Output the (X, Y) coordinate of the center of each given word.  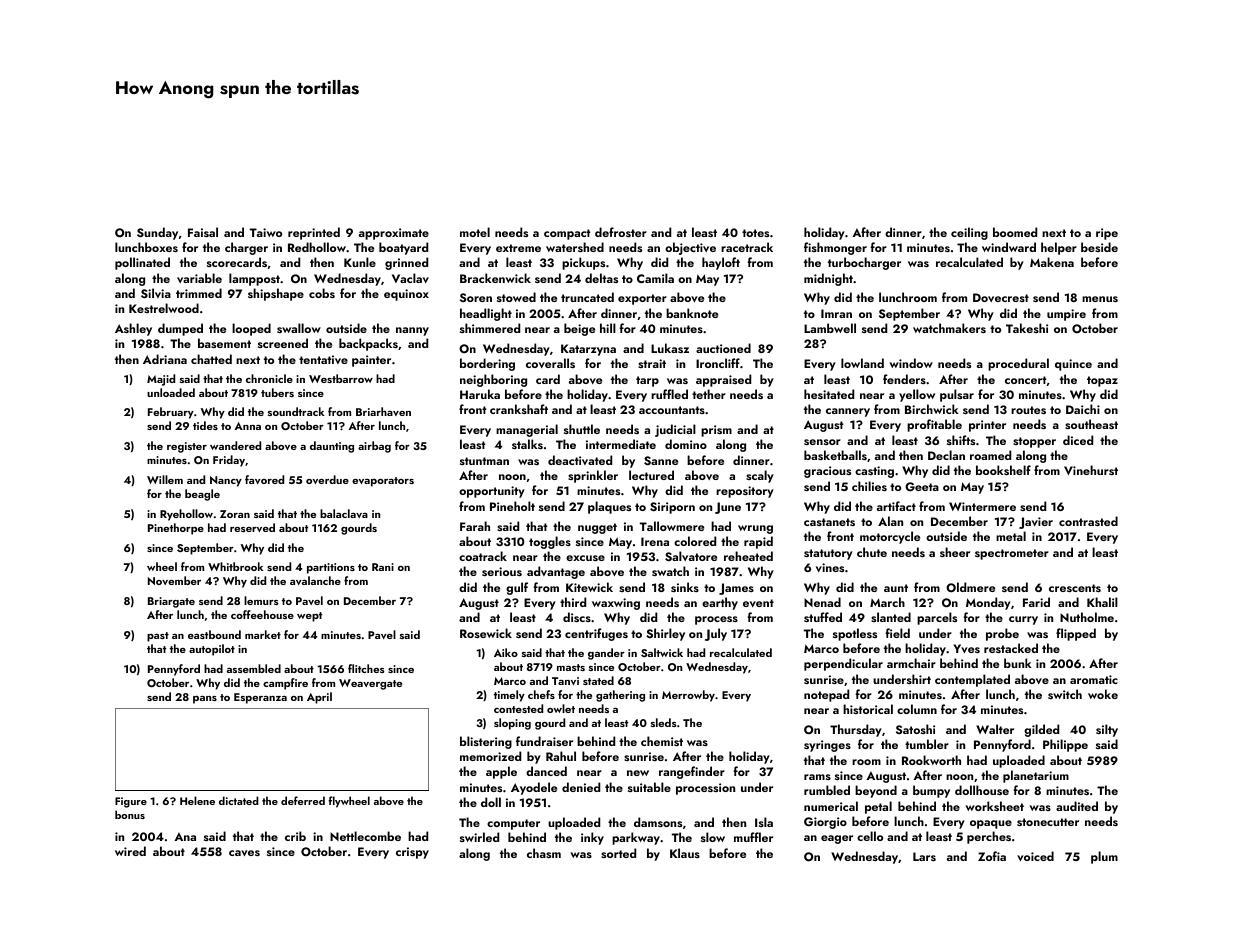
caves (244, 853)
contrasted (1088, 521)
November (174, 580)
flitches (366, 668)
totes (755, 233)
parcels (937, 618)
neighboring (493, 380)
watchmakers (949, 328)
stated (598, 680)
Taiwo (266, 232)
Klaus (685, 853)
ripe (1107, 234)
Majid (161, 380)
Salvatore (691, 556)
